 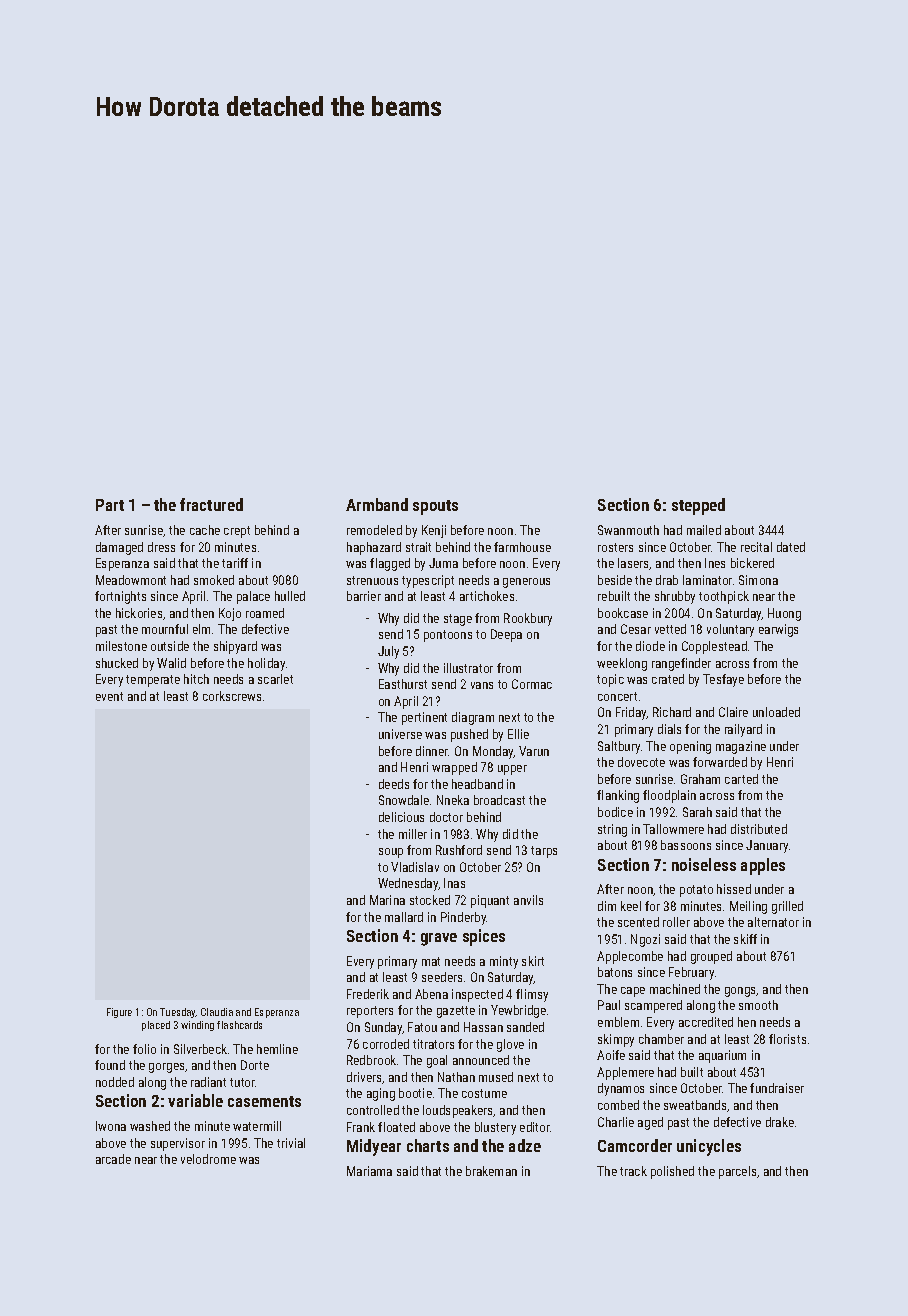 What do you see at coordinates (698, 506) in the screenshot?
I see `stepped` at bounding box center [698, 506].
